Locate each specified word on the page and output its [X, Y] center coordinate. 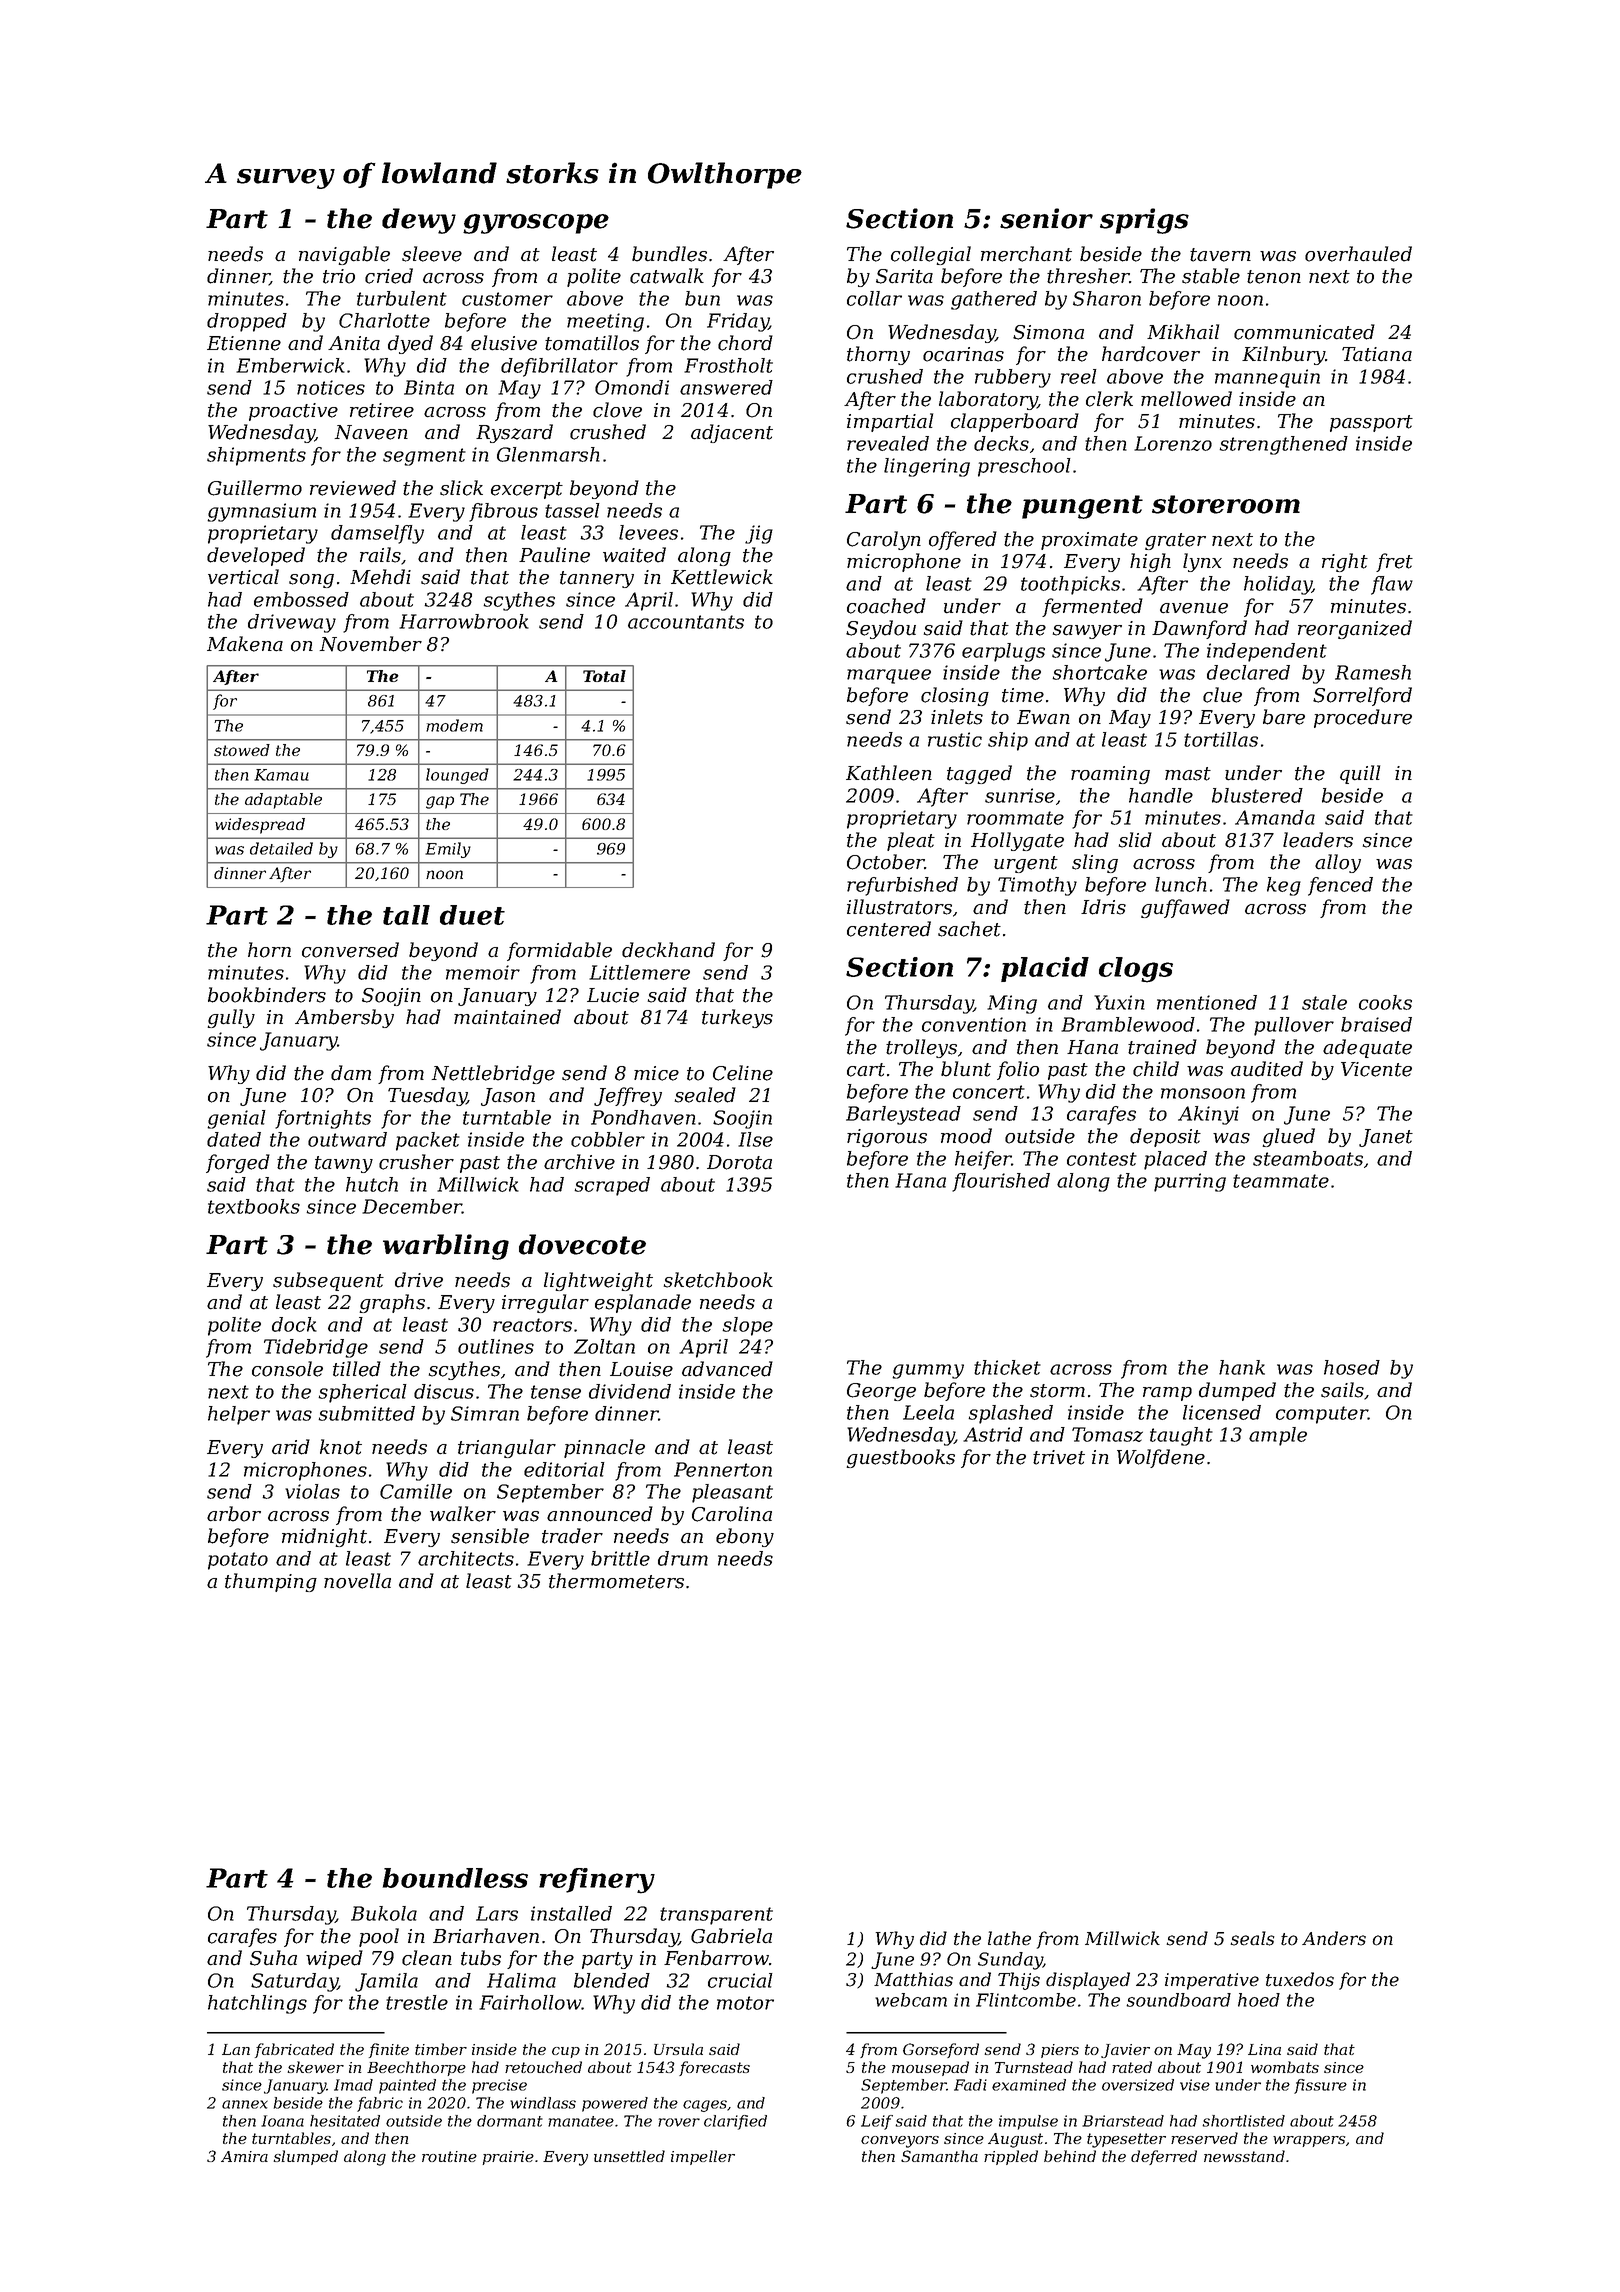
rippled [1011, 2157]
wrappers [1309, 2141]
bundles [669, 254]
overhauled [1358, 254]
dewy [419, 221]
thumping [271, 1582]
